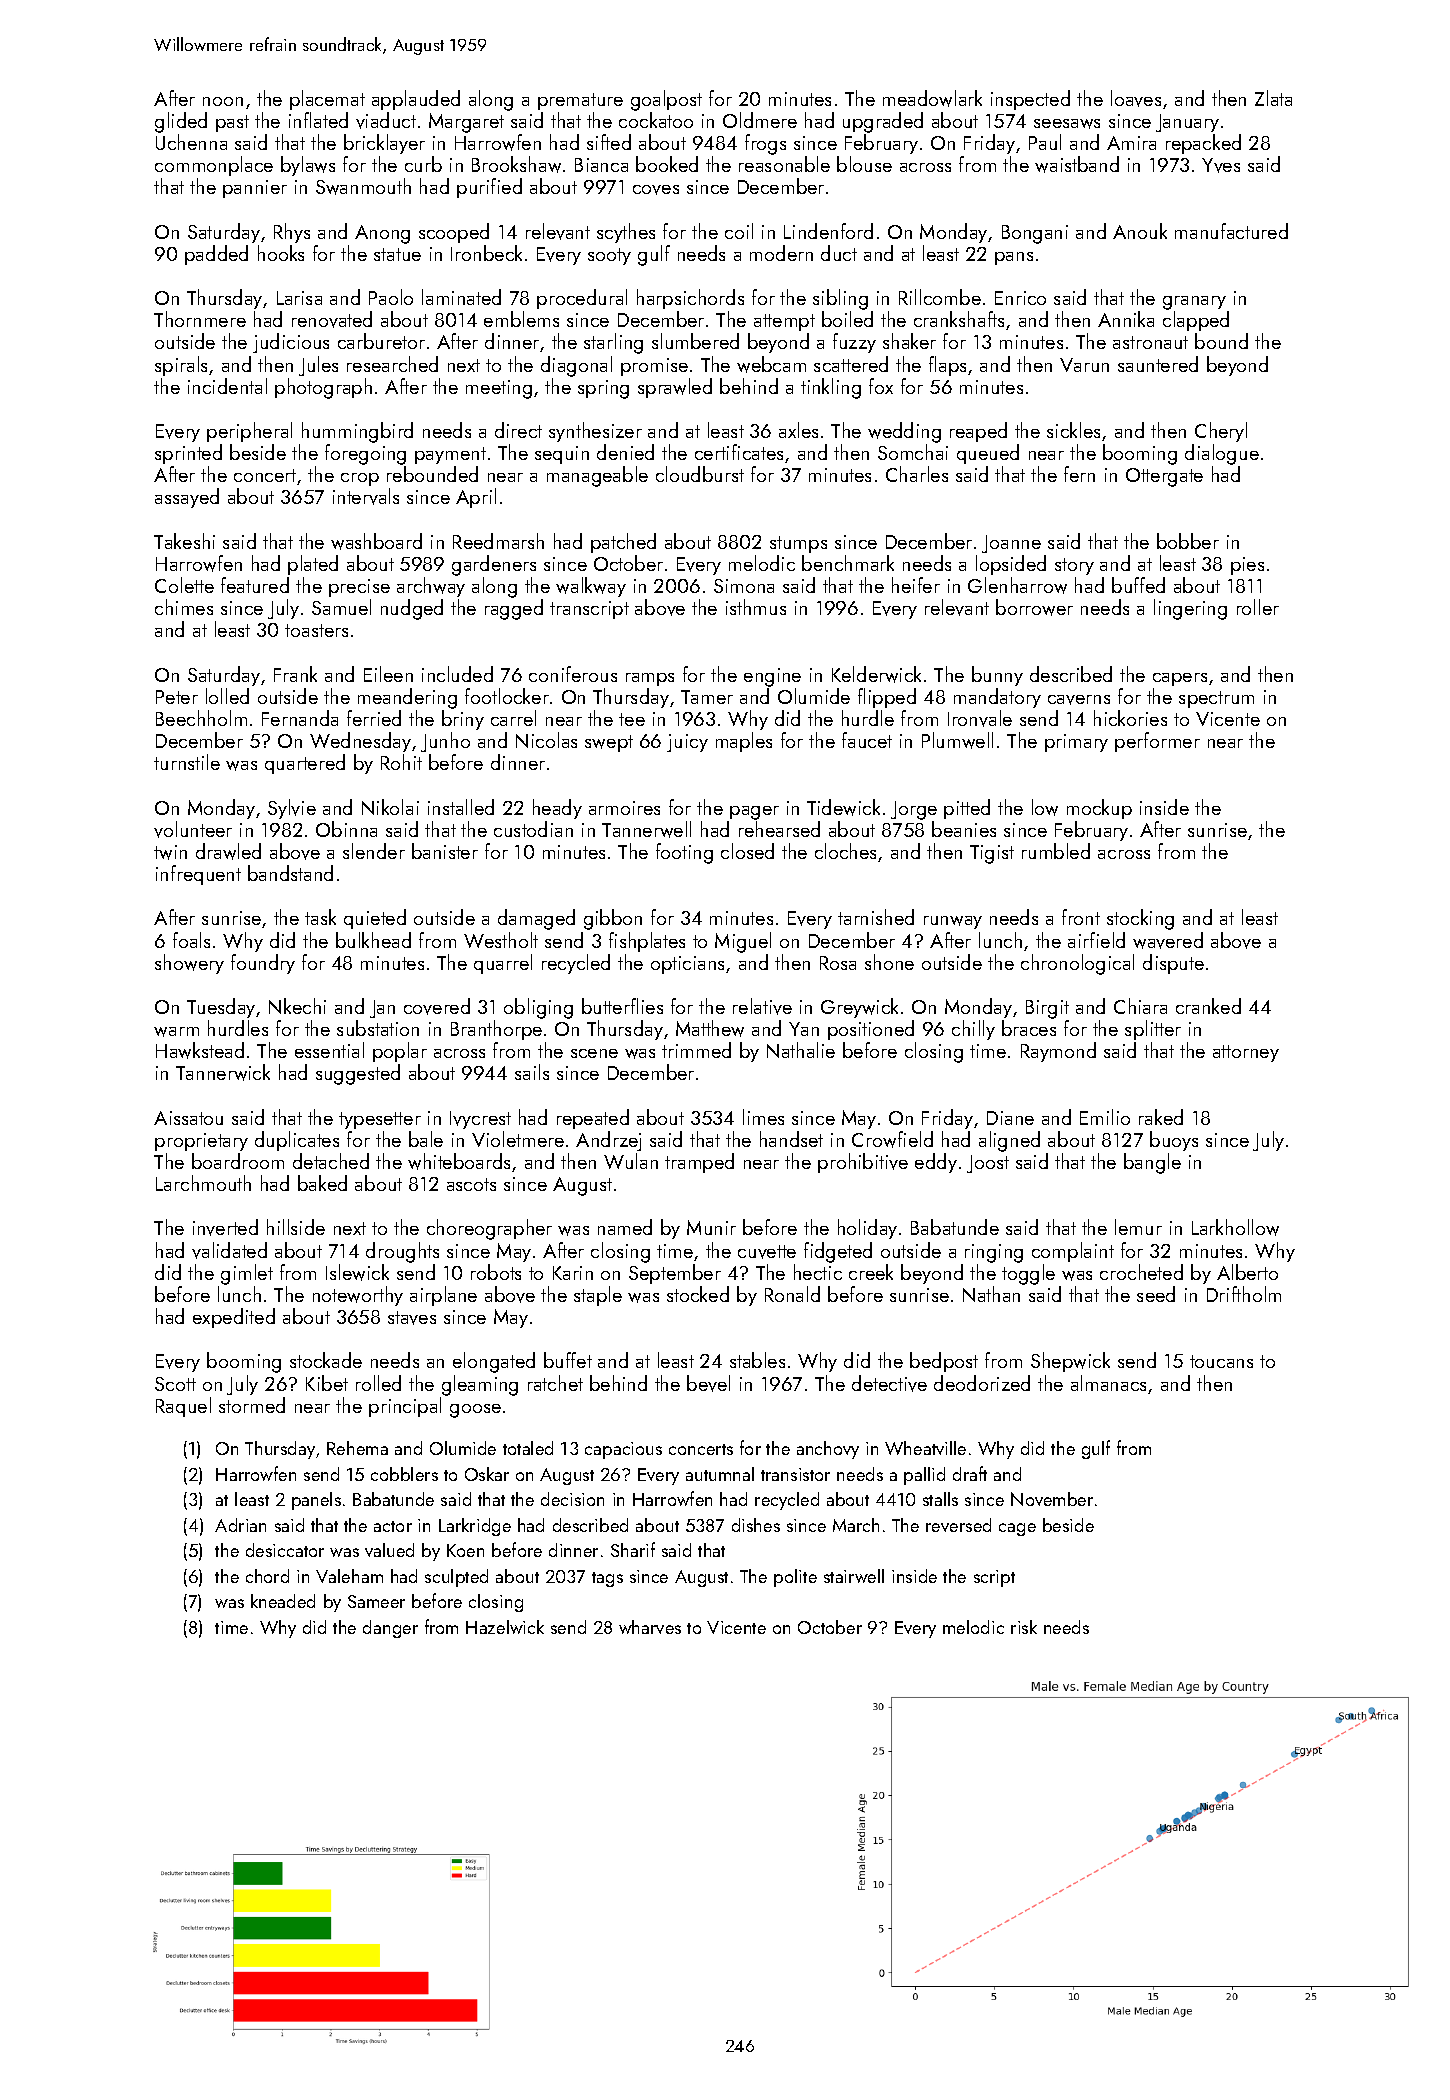 The height and width of the page is (2100, 1450). I want to click on Uchenna, so click(191, 142).
